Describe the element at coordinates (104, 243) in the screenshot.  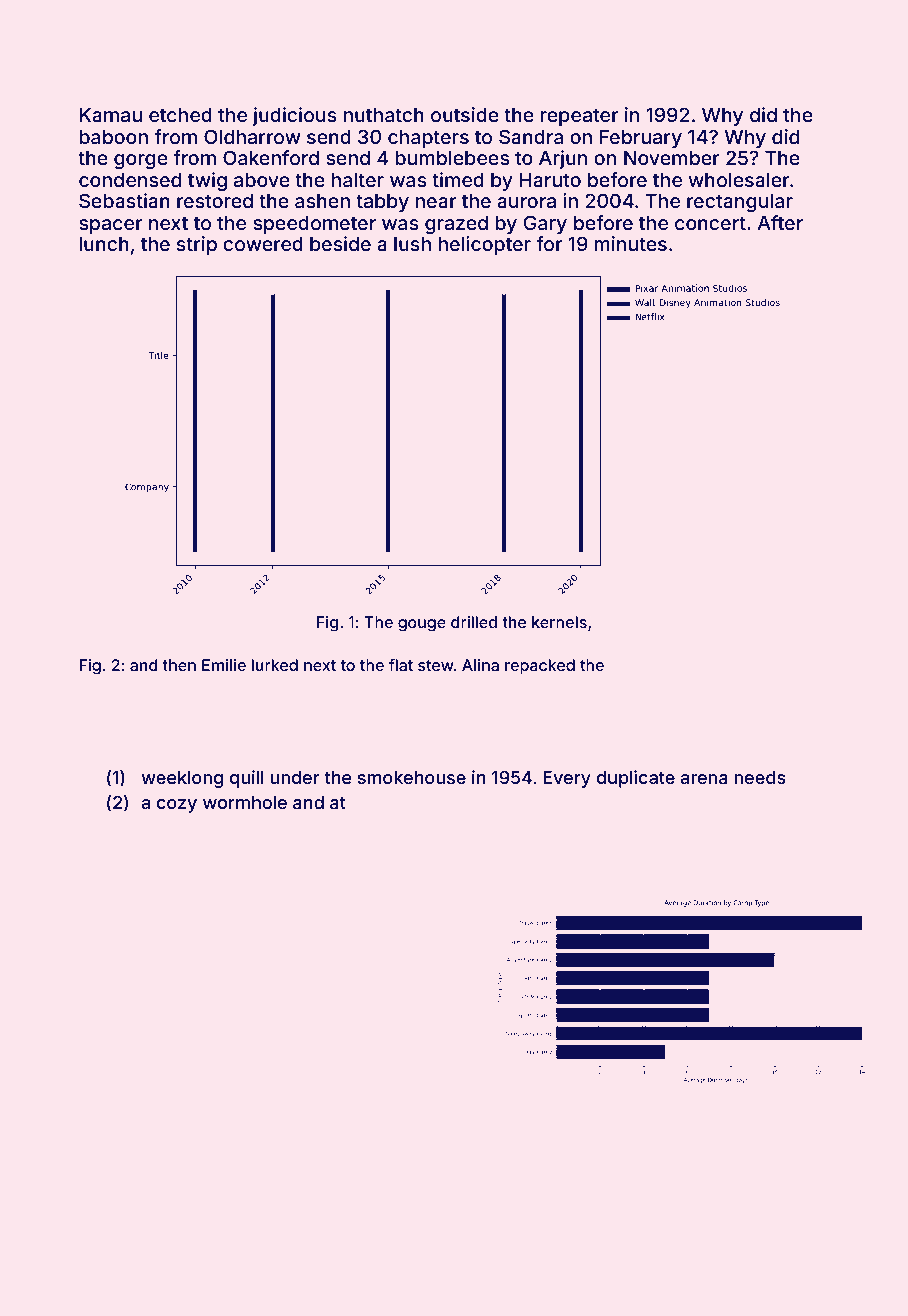
I see `lunch` at that location.
